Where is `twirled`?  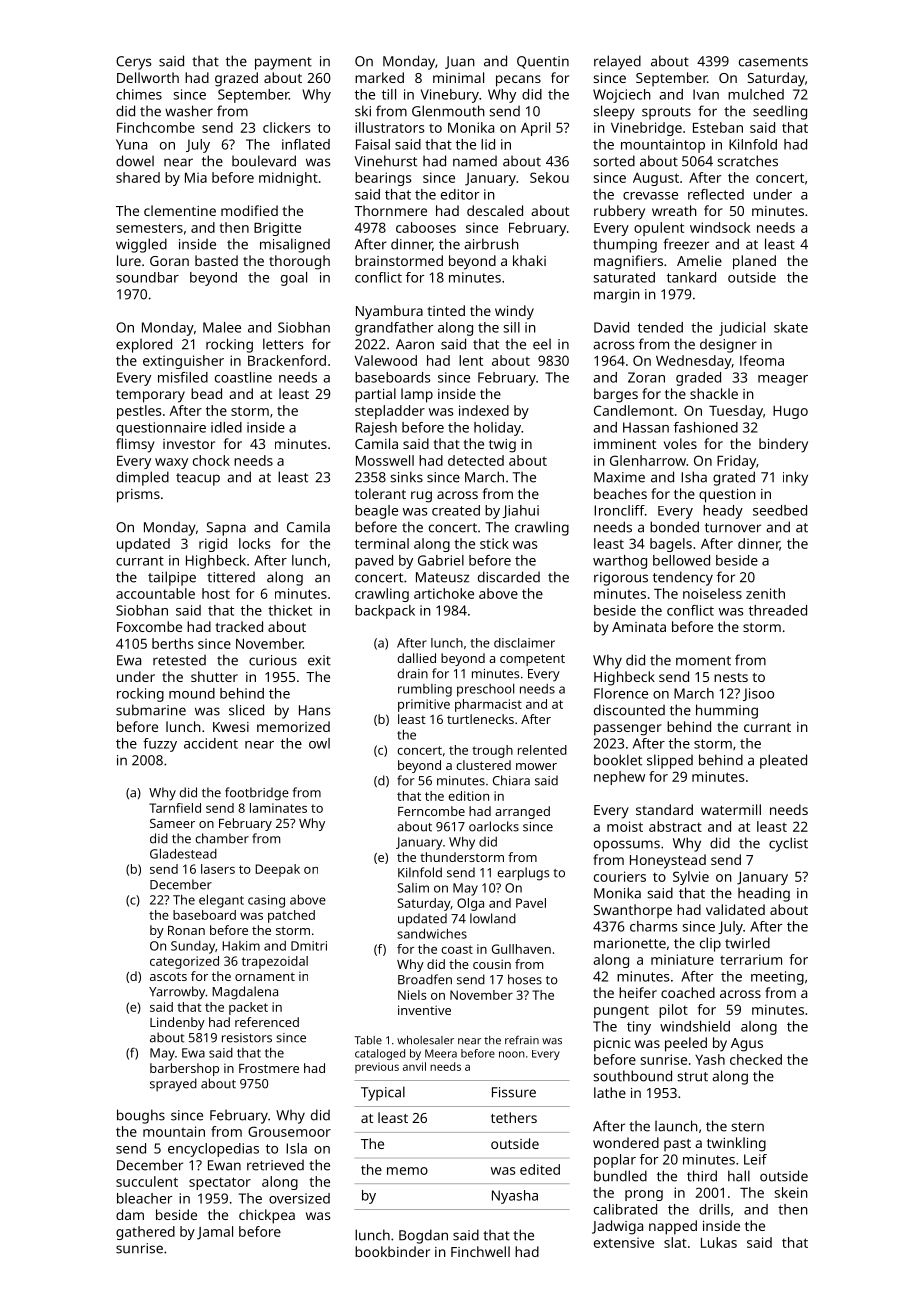
twirled is located at coordinates (747, 943).
